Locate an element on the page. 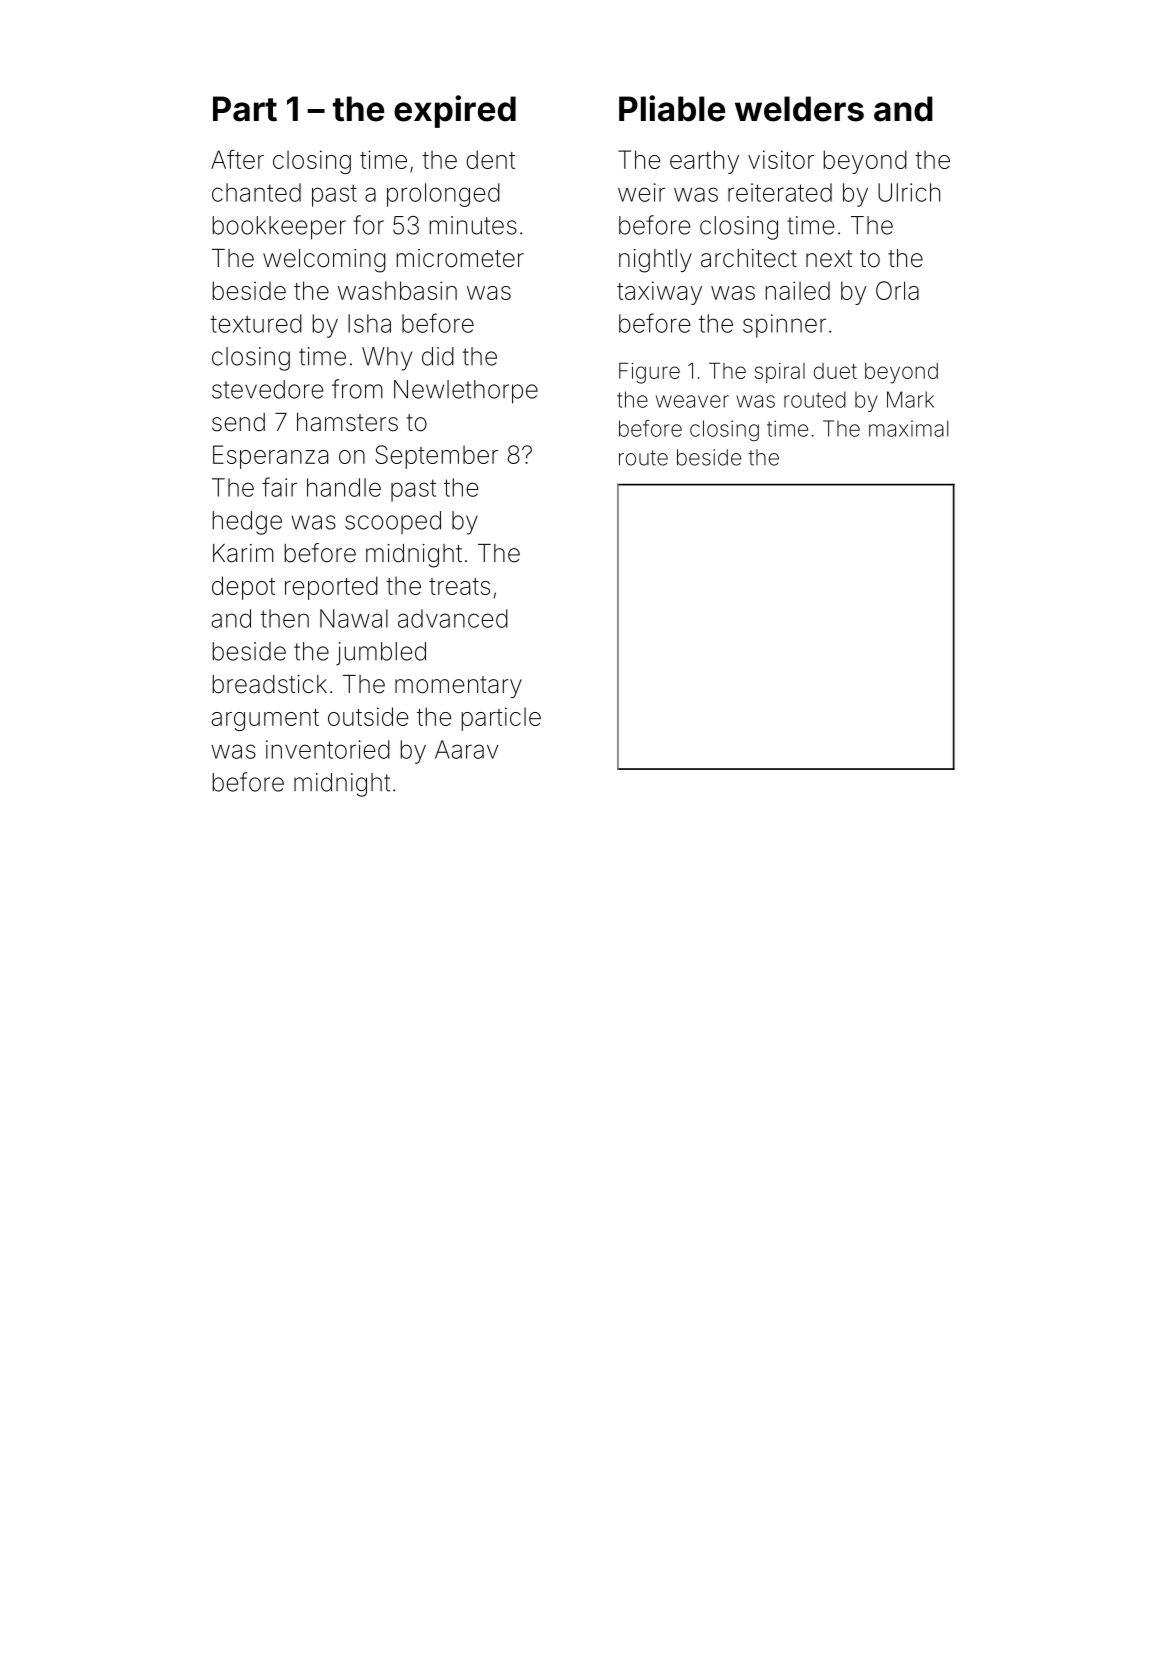 The width and height of the page is (1165, 1654). treats is located at coordinates (459, 586).
